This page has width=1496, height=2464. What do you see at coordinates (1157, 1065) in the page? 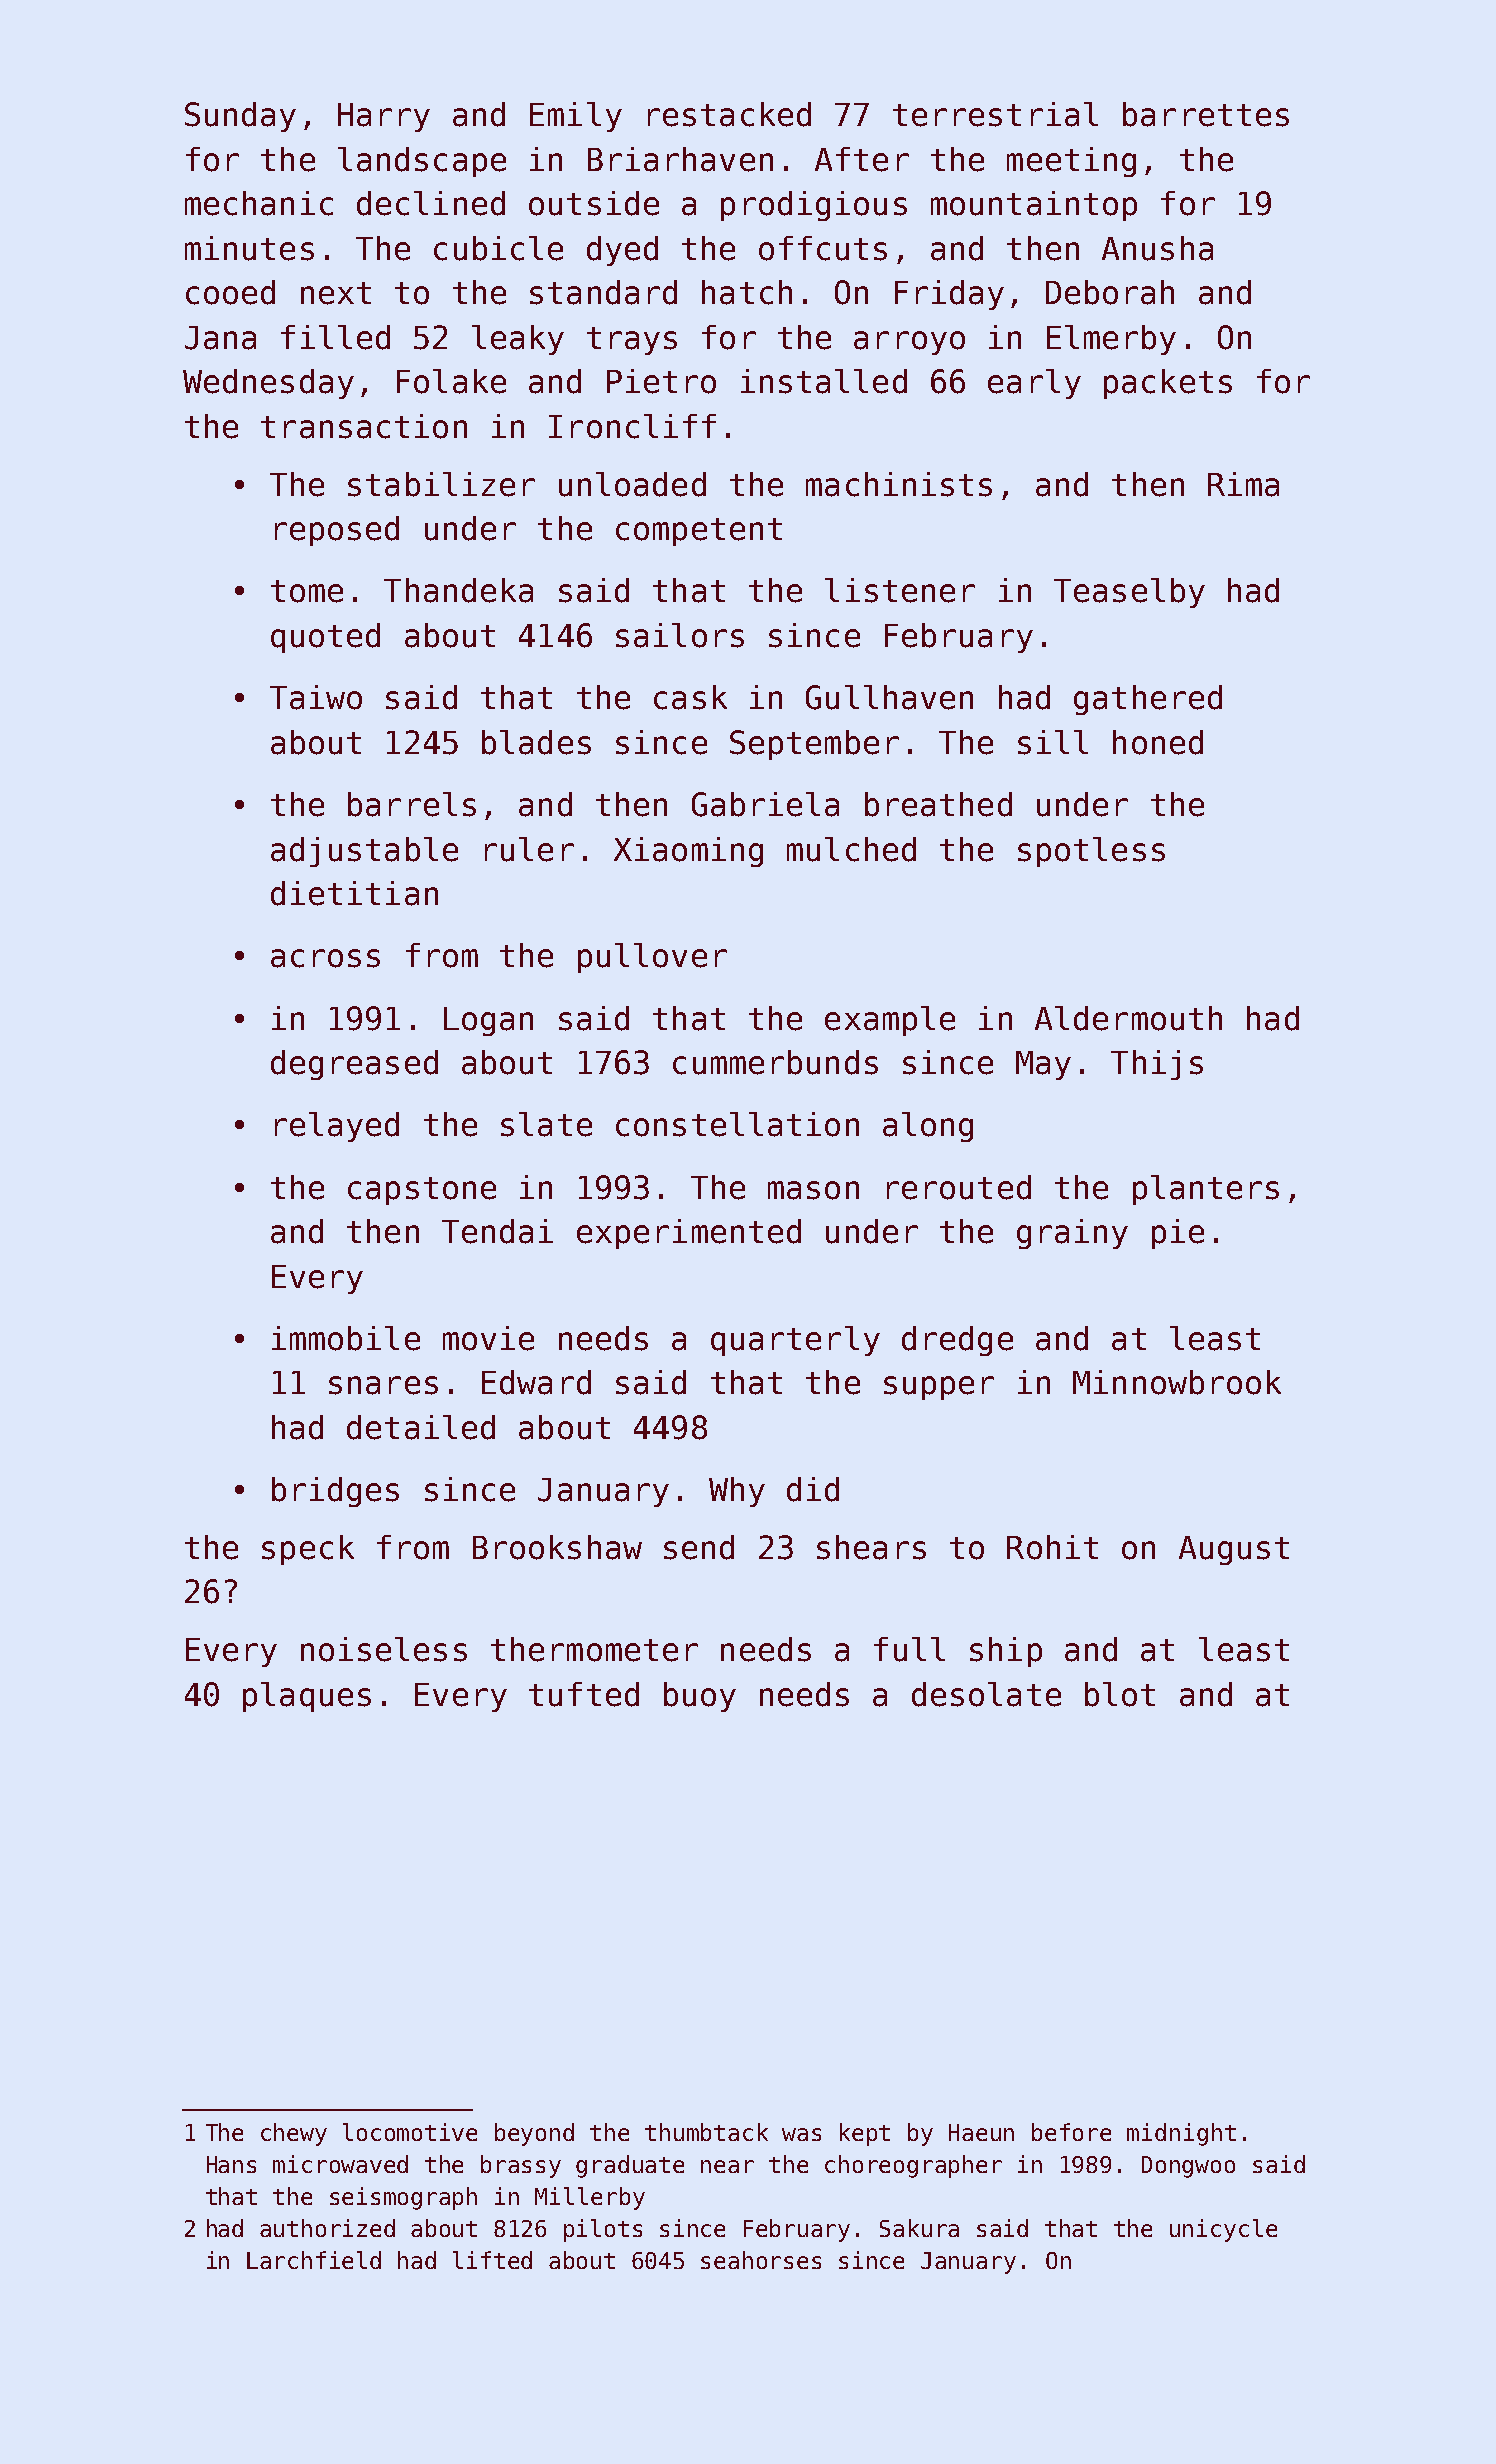
I see `Thijs` at bounding box center [1157, 1065].
